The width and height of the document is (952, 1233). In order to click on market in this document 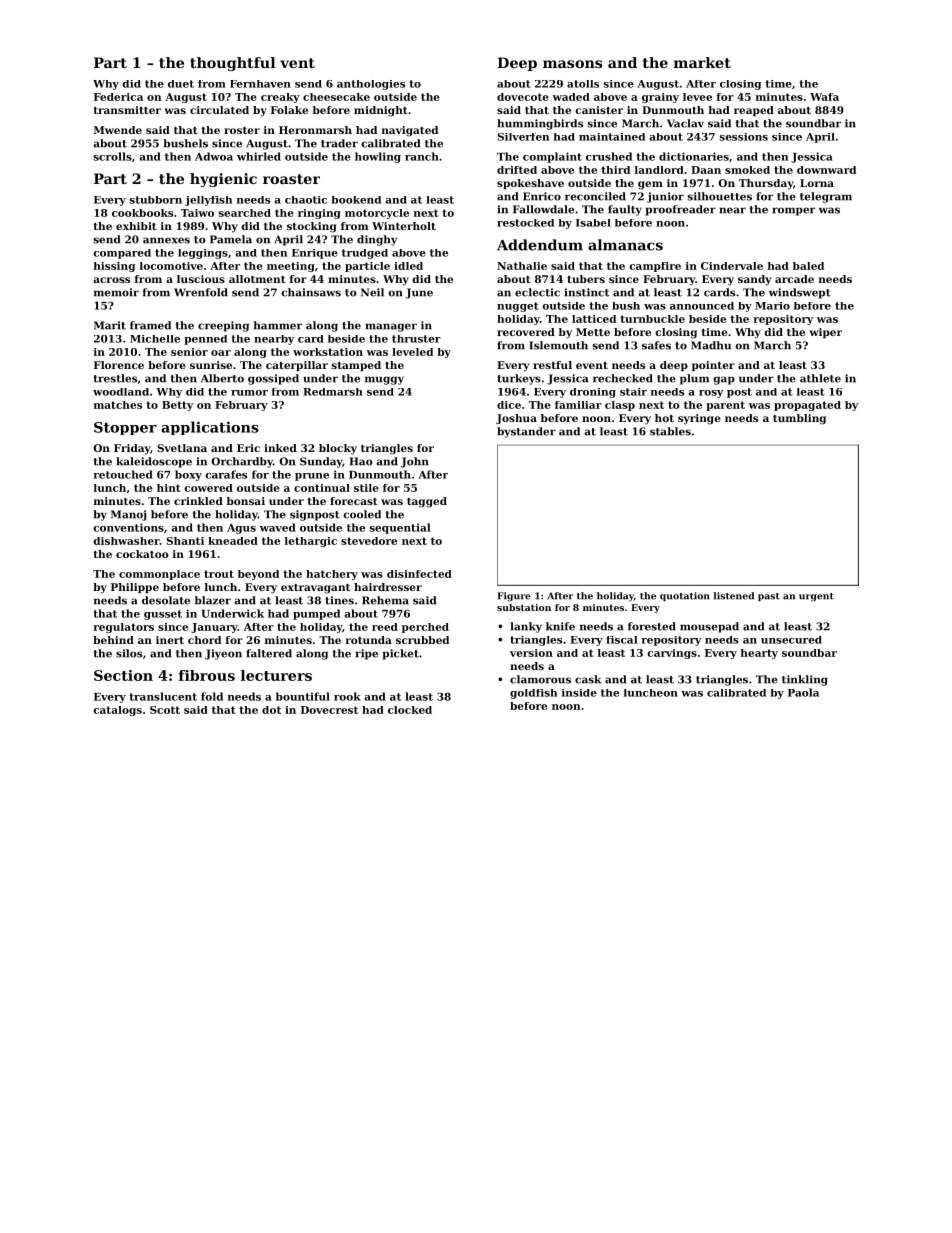, I will do `click(702, 62)`.
